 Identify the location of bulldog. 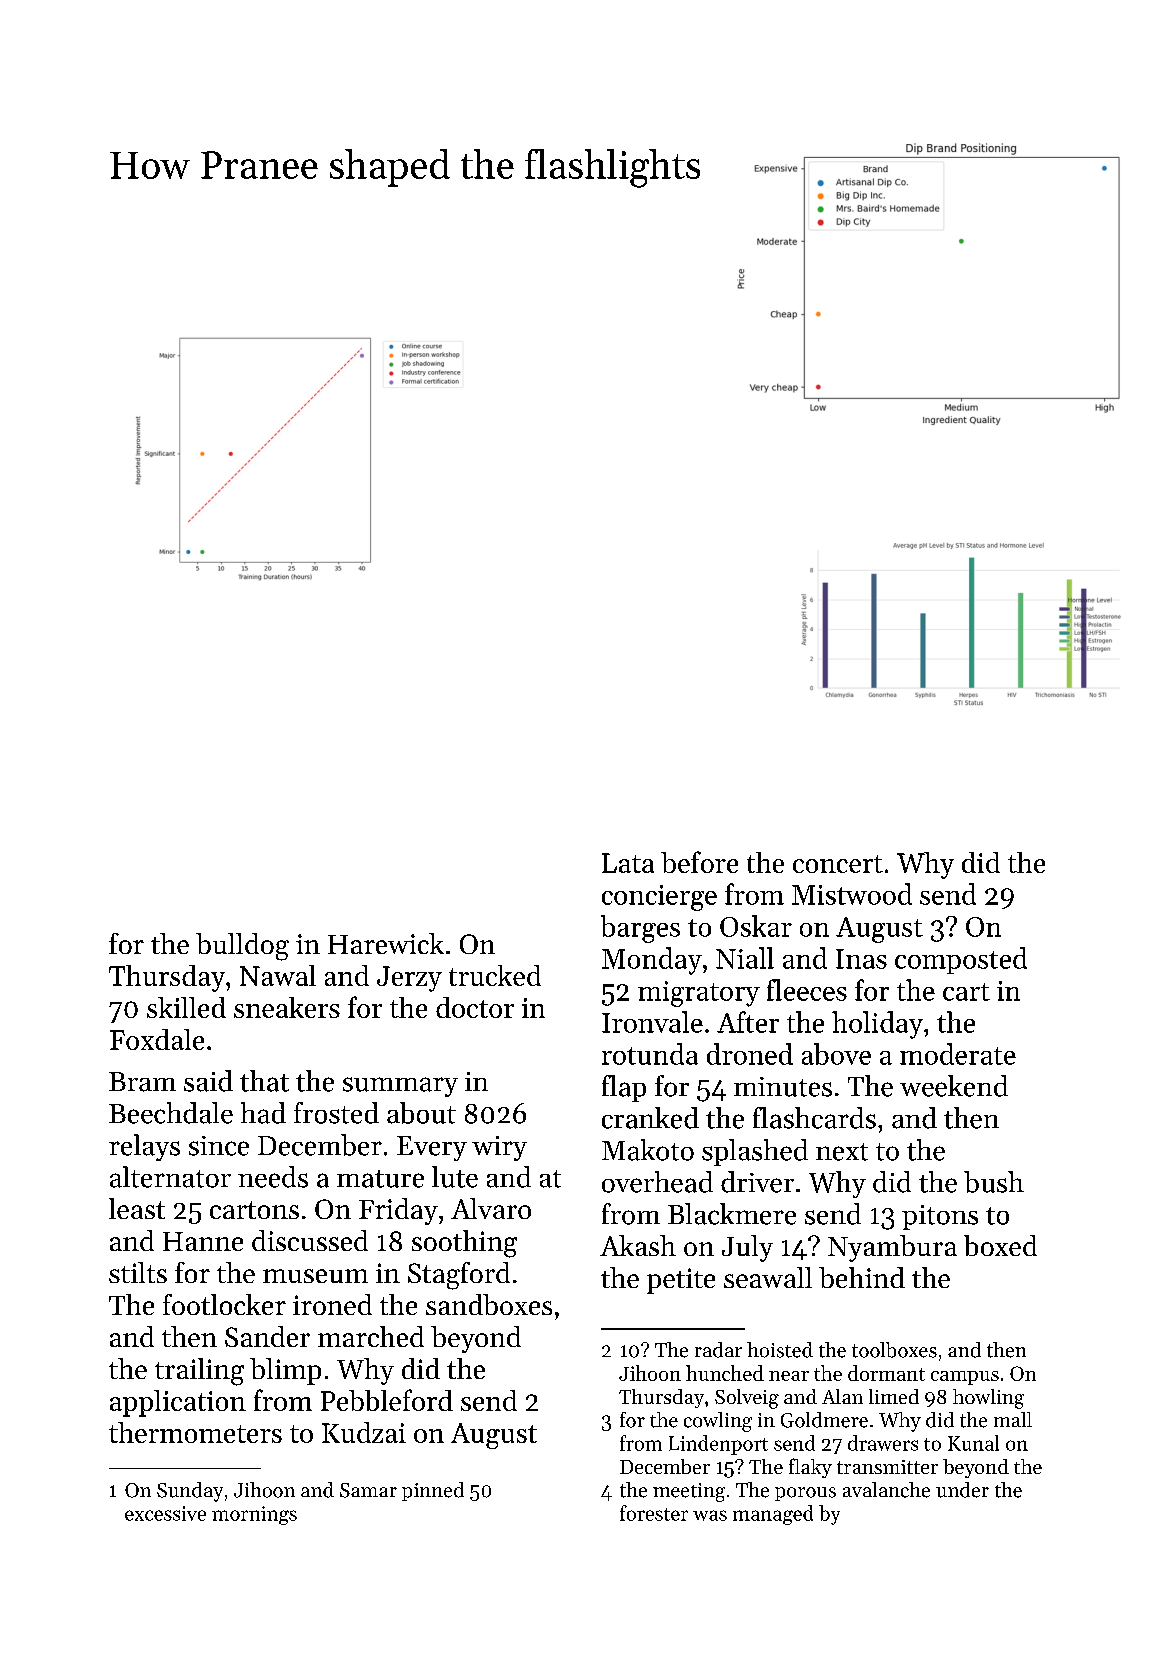
(242, 947).
